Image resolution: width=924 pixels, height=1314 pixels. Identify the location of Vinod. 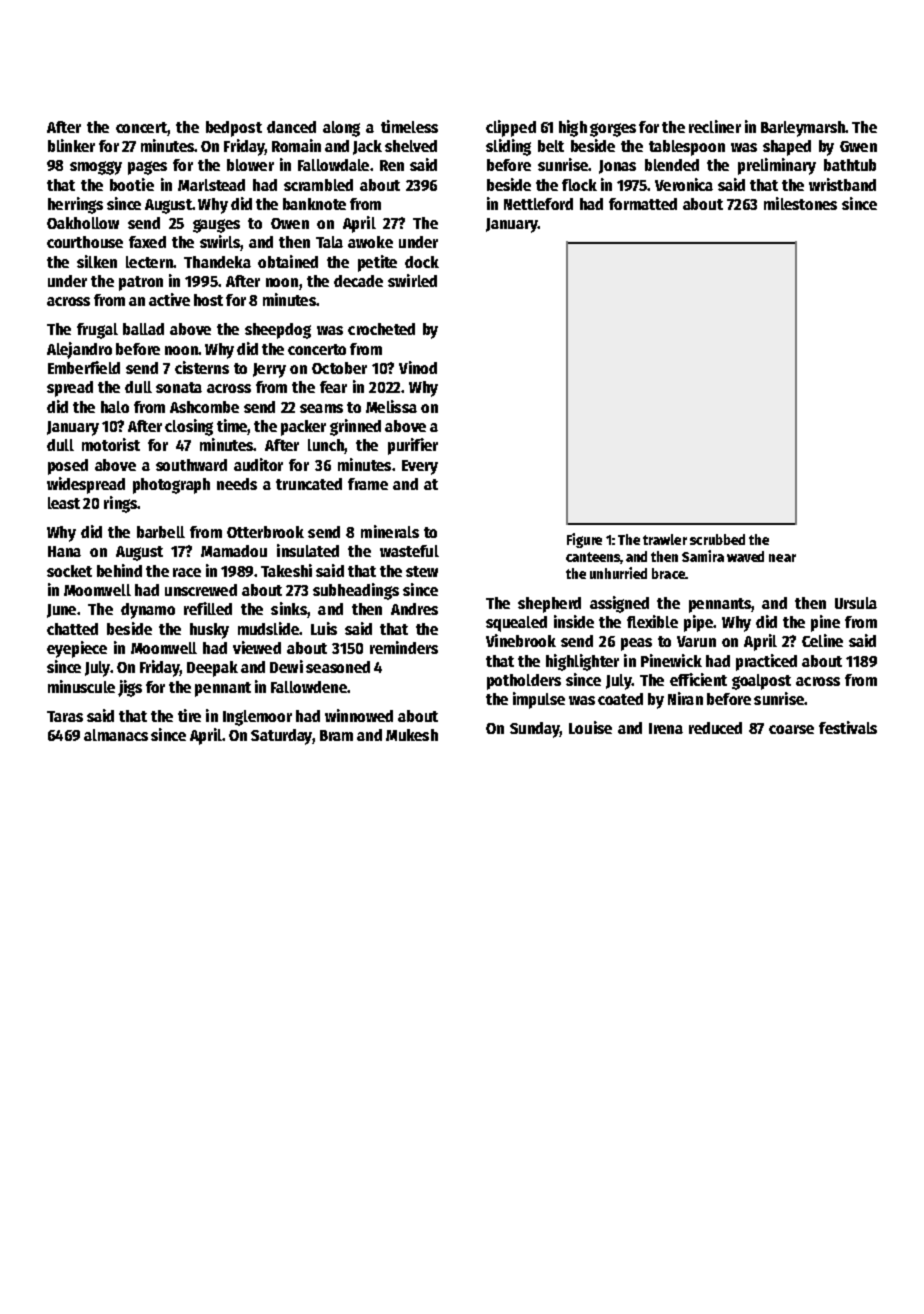
(418, 367).
